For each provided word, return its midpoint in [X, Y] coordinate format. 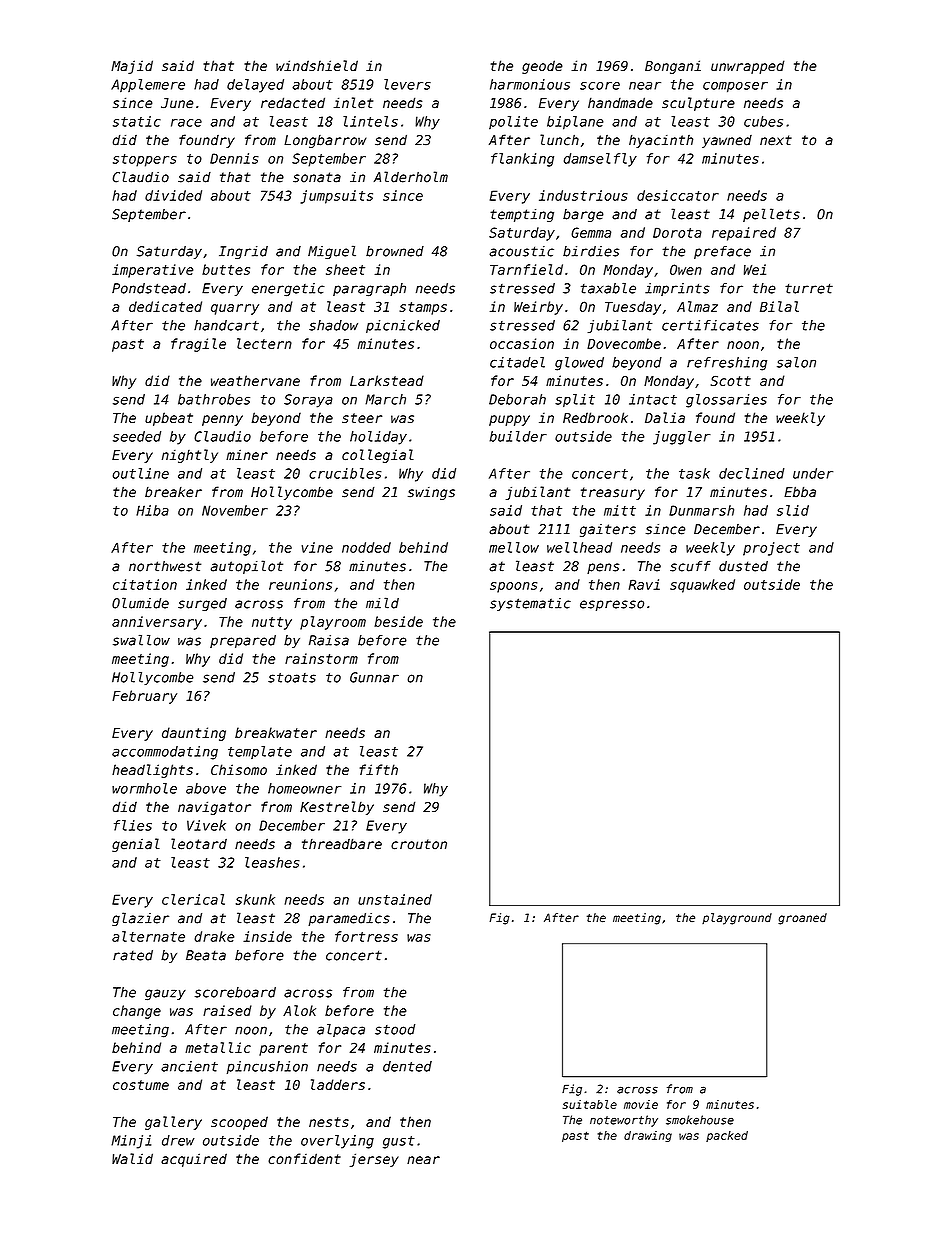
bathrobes [214, 399]
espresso [612, 605]
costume [141, 1085]
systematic [530, 604]
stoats [292, 678]
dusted [743, 566]
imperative [152, 271]
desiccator [678, 195]
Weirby [538, 308]
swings [431, 493]
